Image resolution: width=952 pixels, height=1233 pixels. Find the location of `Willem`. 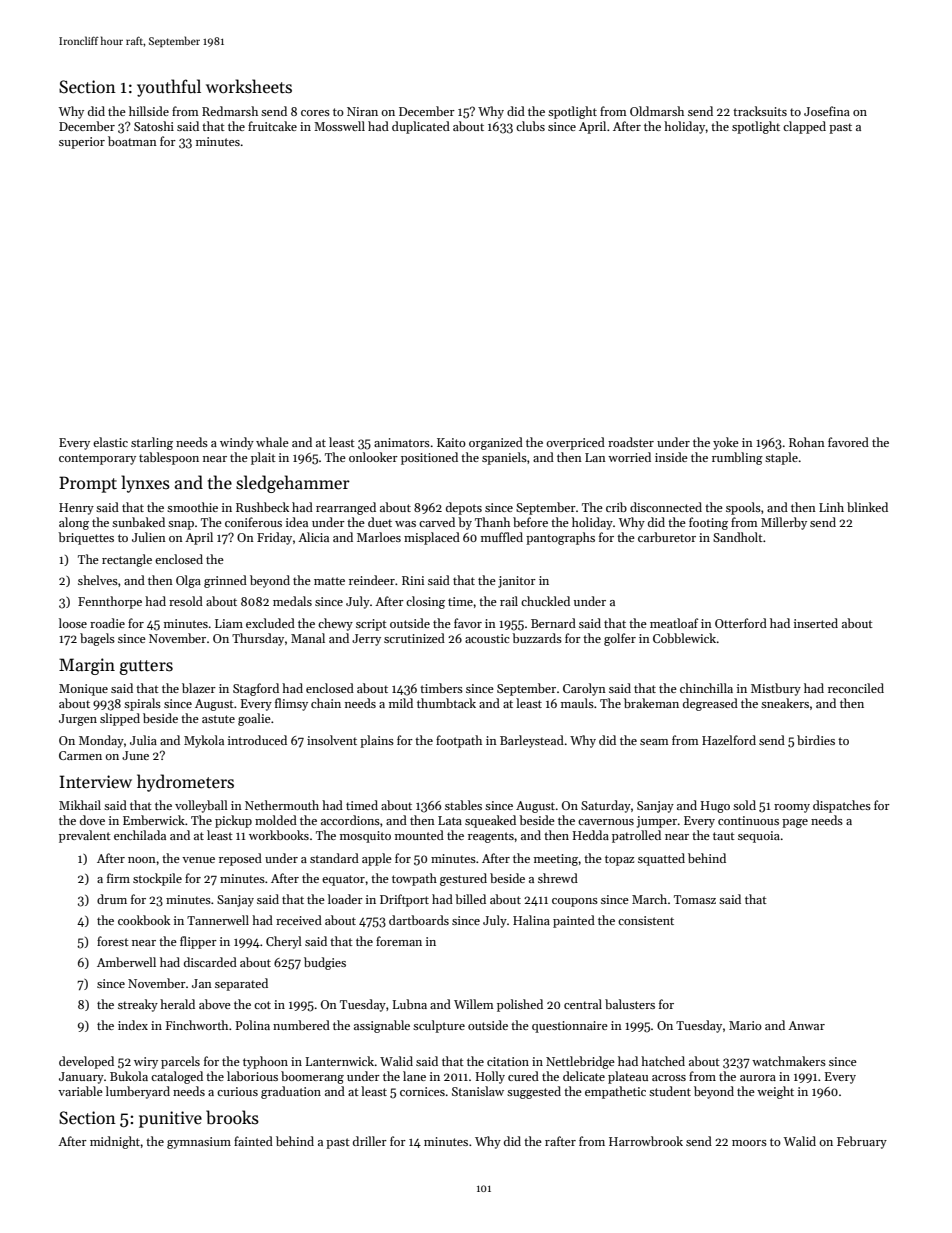

Willem is located at coordinates (474, 1004).
